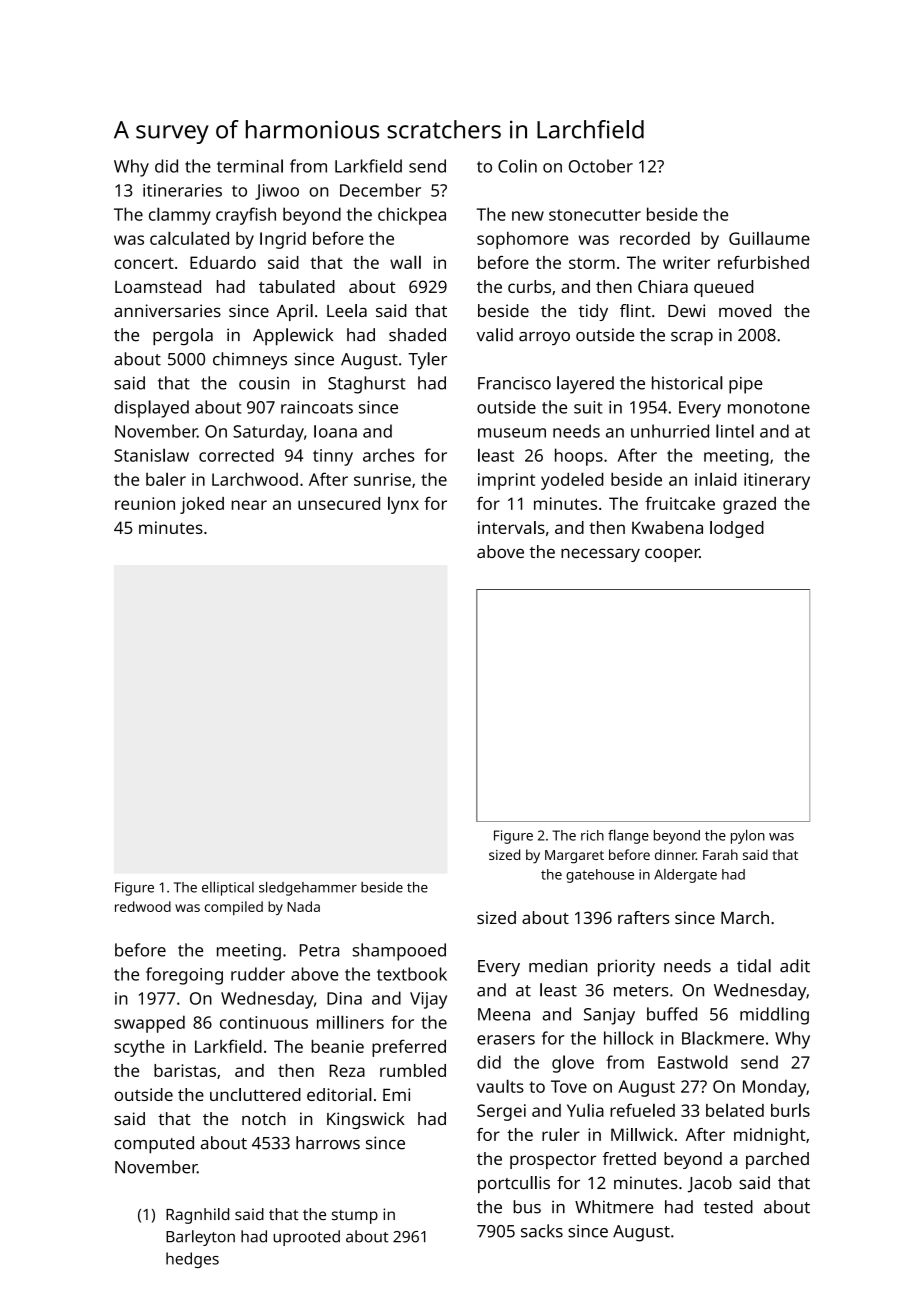  Describe the element at coordinates (306, 1238) in the document. I see `uprooted` at that location.
